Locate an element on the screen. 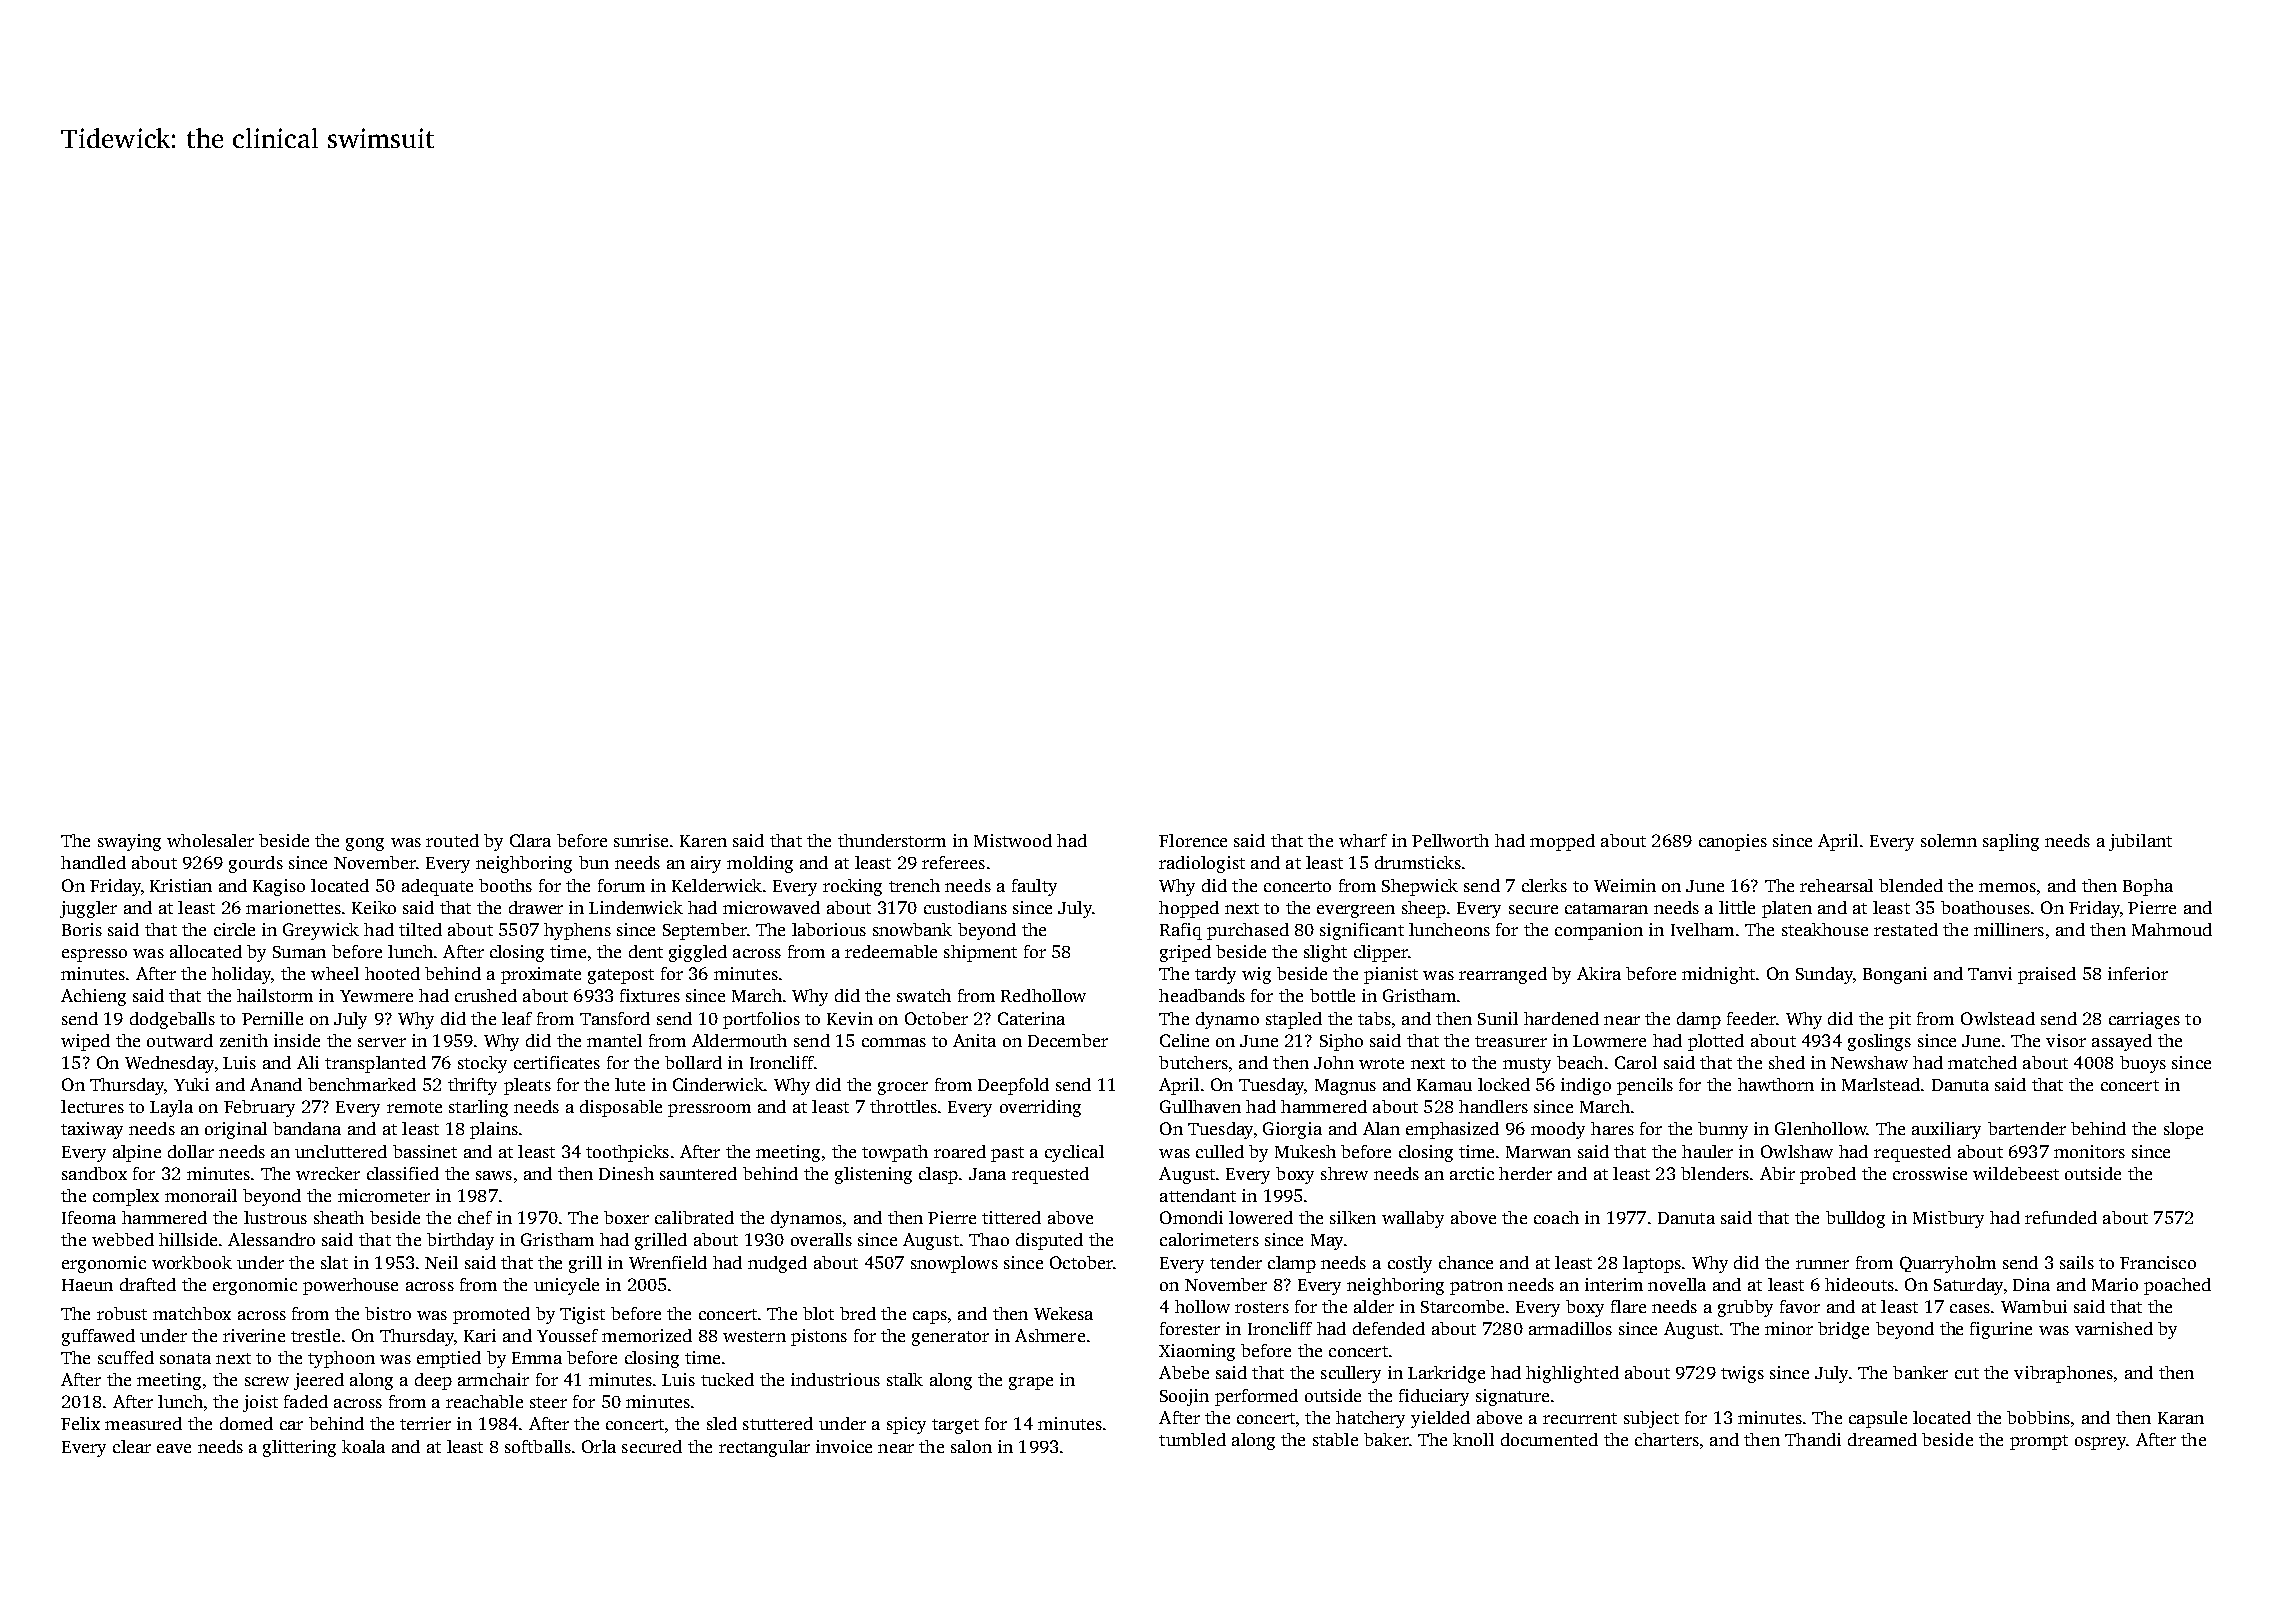  prompt is located at coordinates (2039, 1442).
